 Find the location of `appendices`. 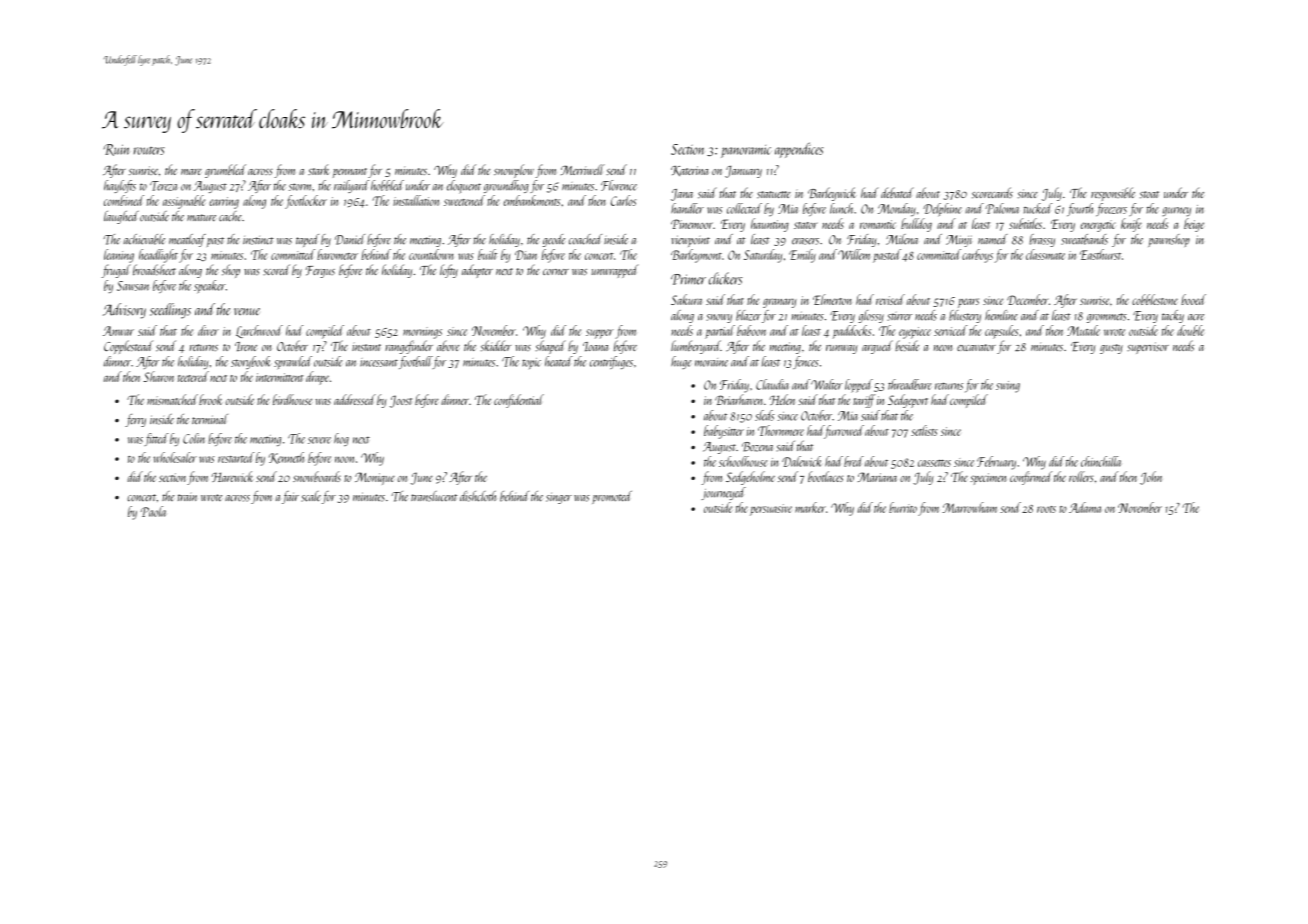

appendices is located at coordinates (799, 150).
